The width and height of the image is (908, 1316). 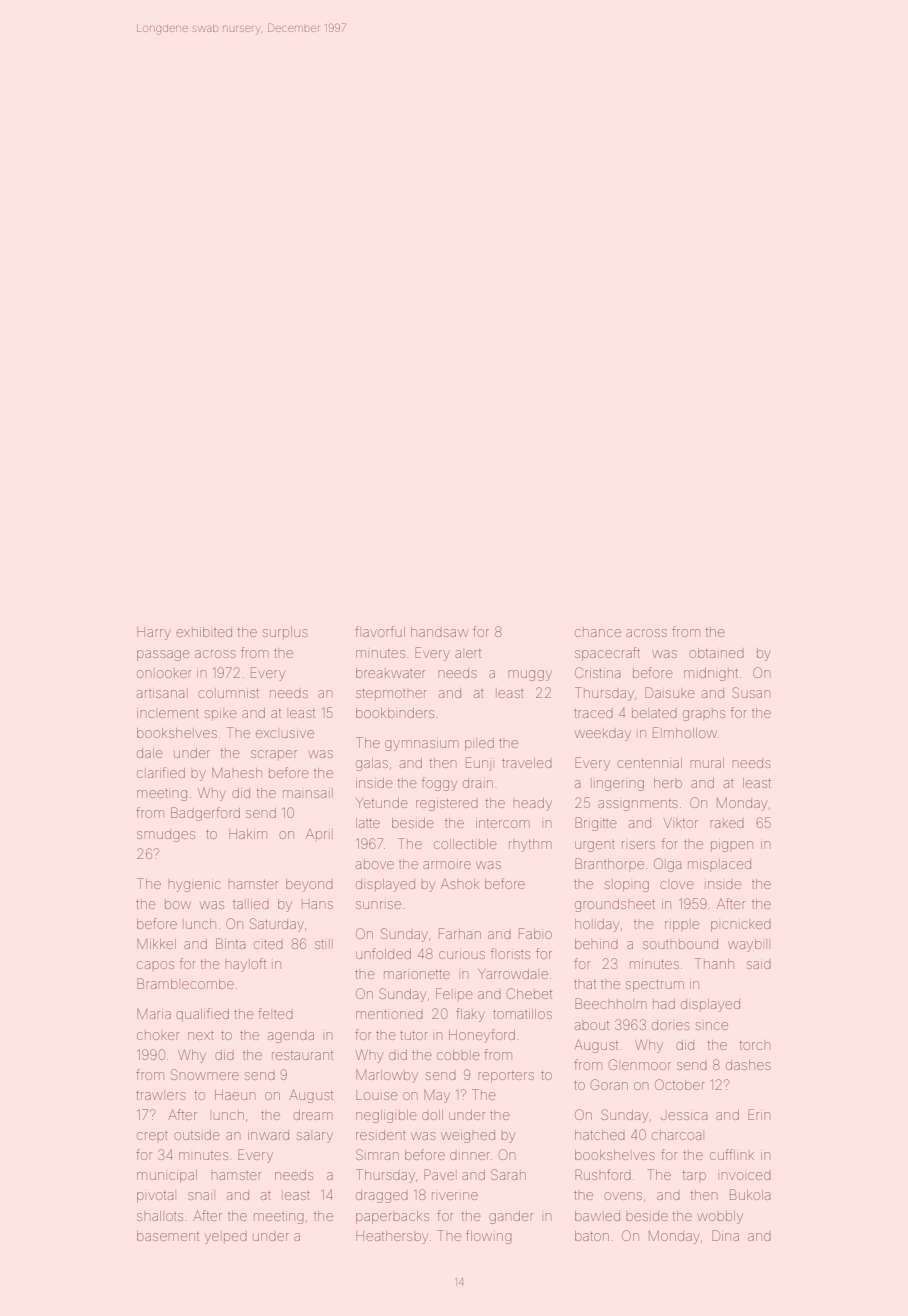 What do you see at coordinates (470, 1156) in the image?
I see `dinner` at bounding box center [470, 1156].
